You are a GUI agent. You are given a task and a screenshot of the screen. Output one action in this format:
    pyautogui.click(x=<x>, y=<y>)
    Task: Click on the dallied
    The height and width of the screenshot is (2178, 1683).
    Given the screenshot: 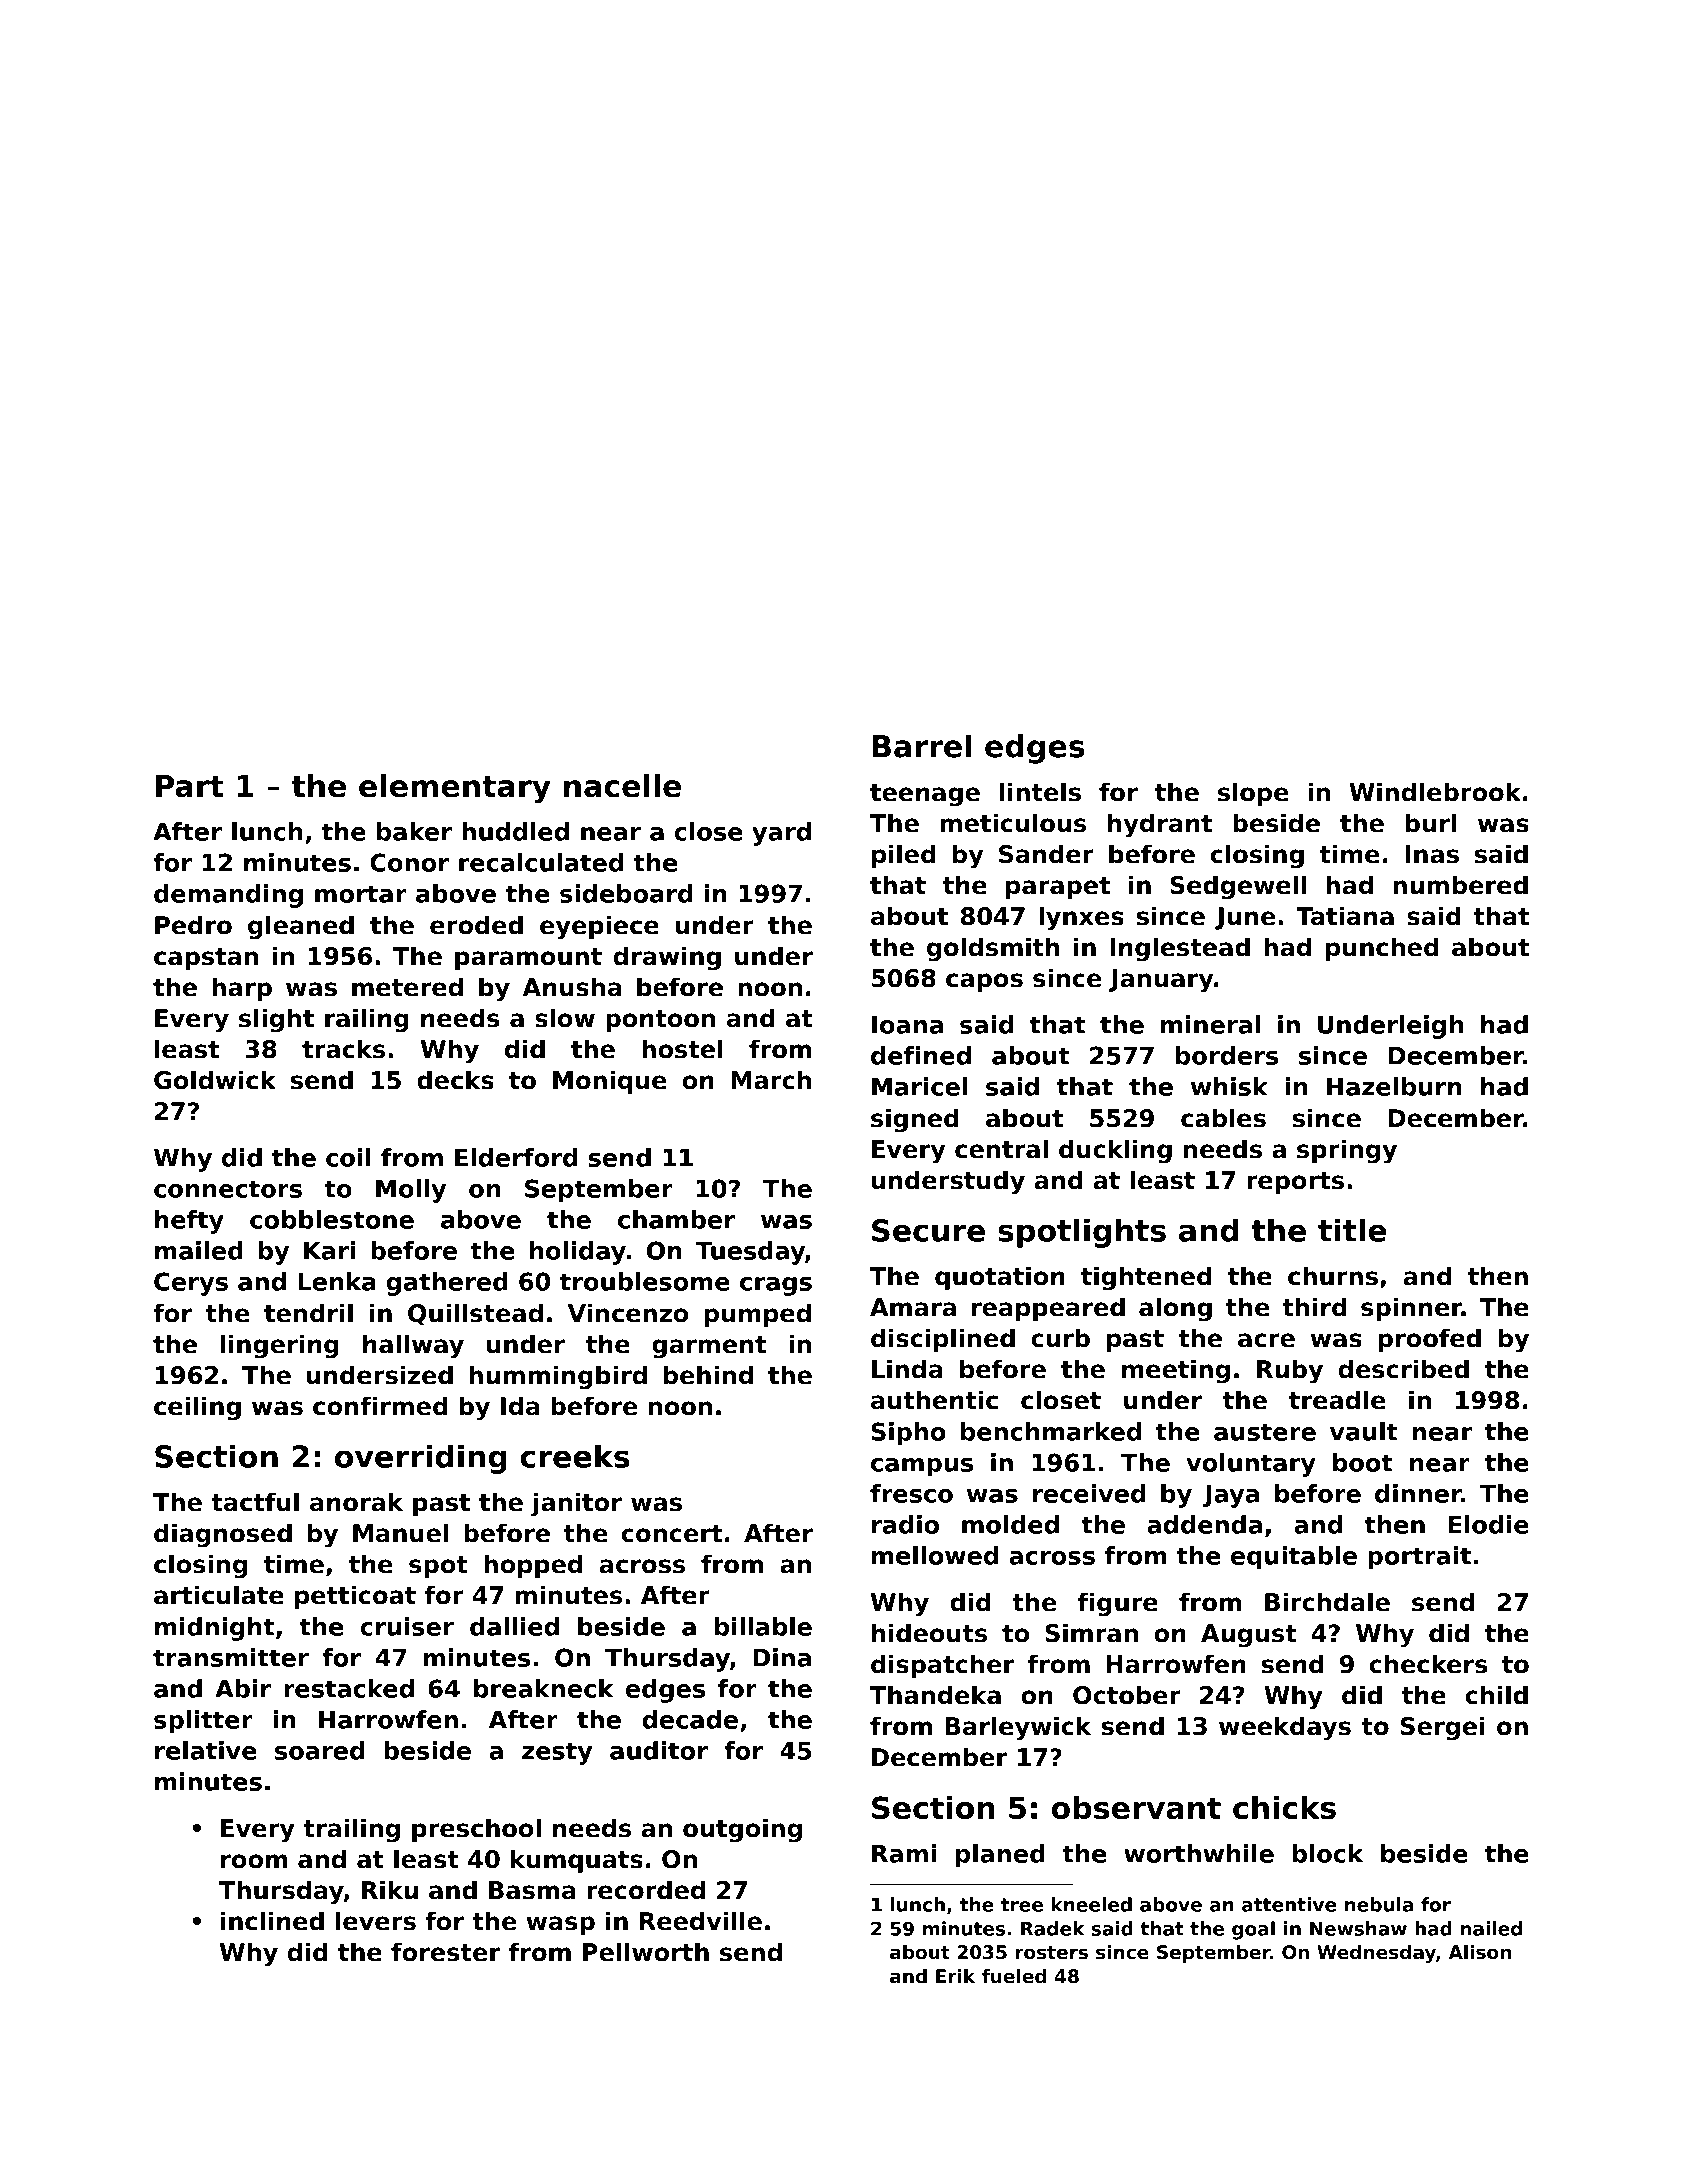 What is the action you would take?
    pyautogui.click(x=514, y=1626)
